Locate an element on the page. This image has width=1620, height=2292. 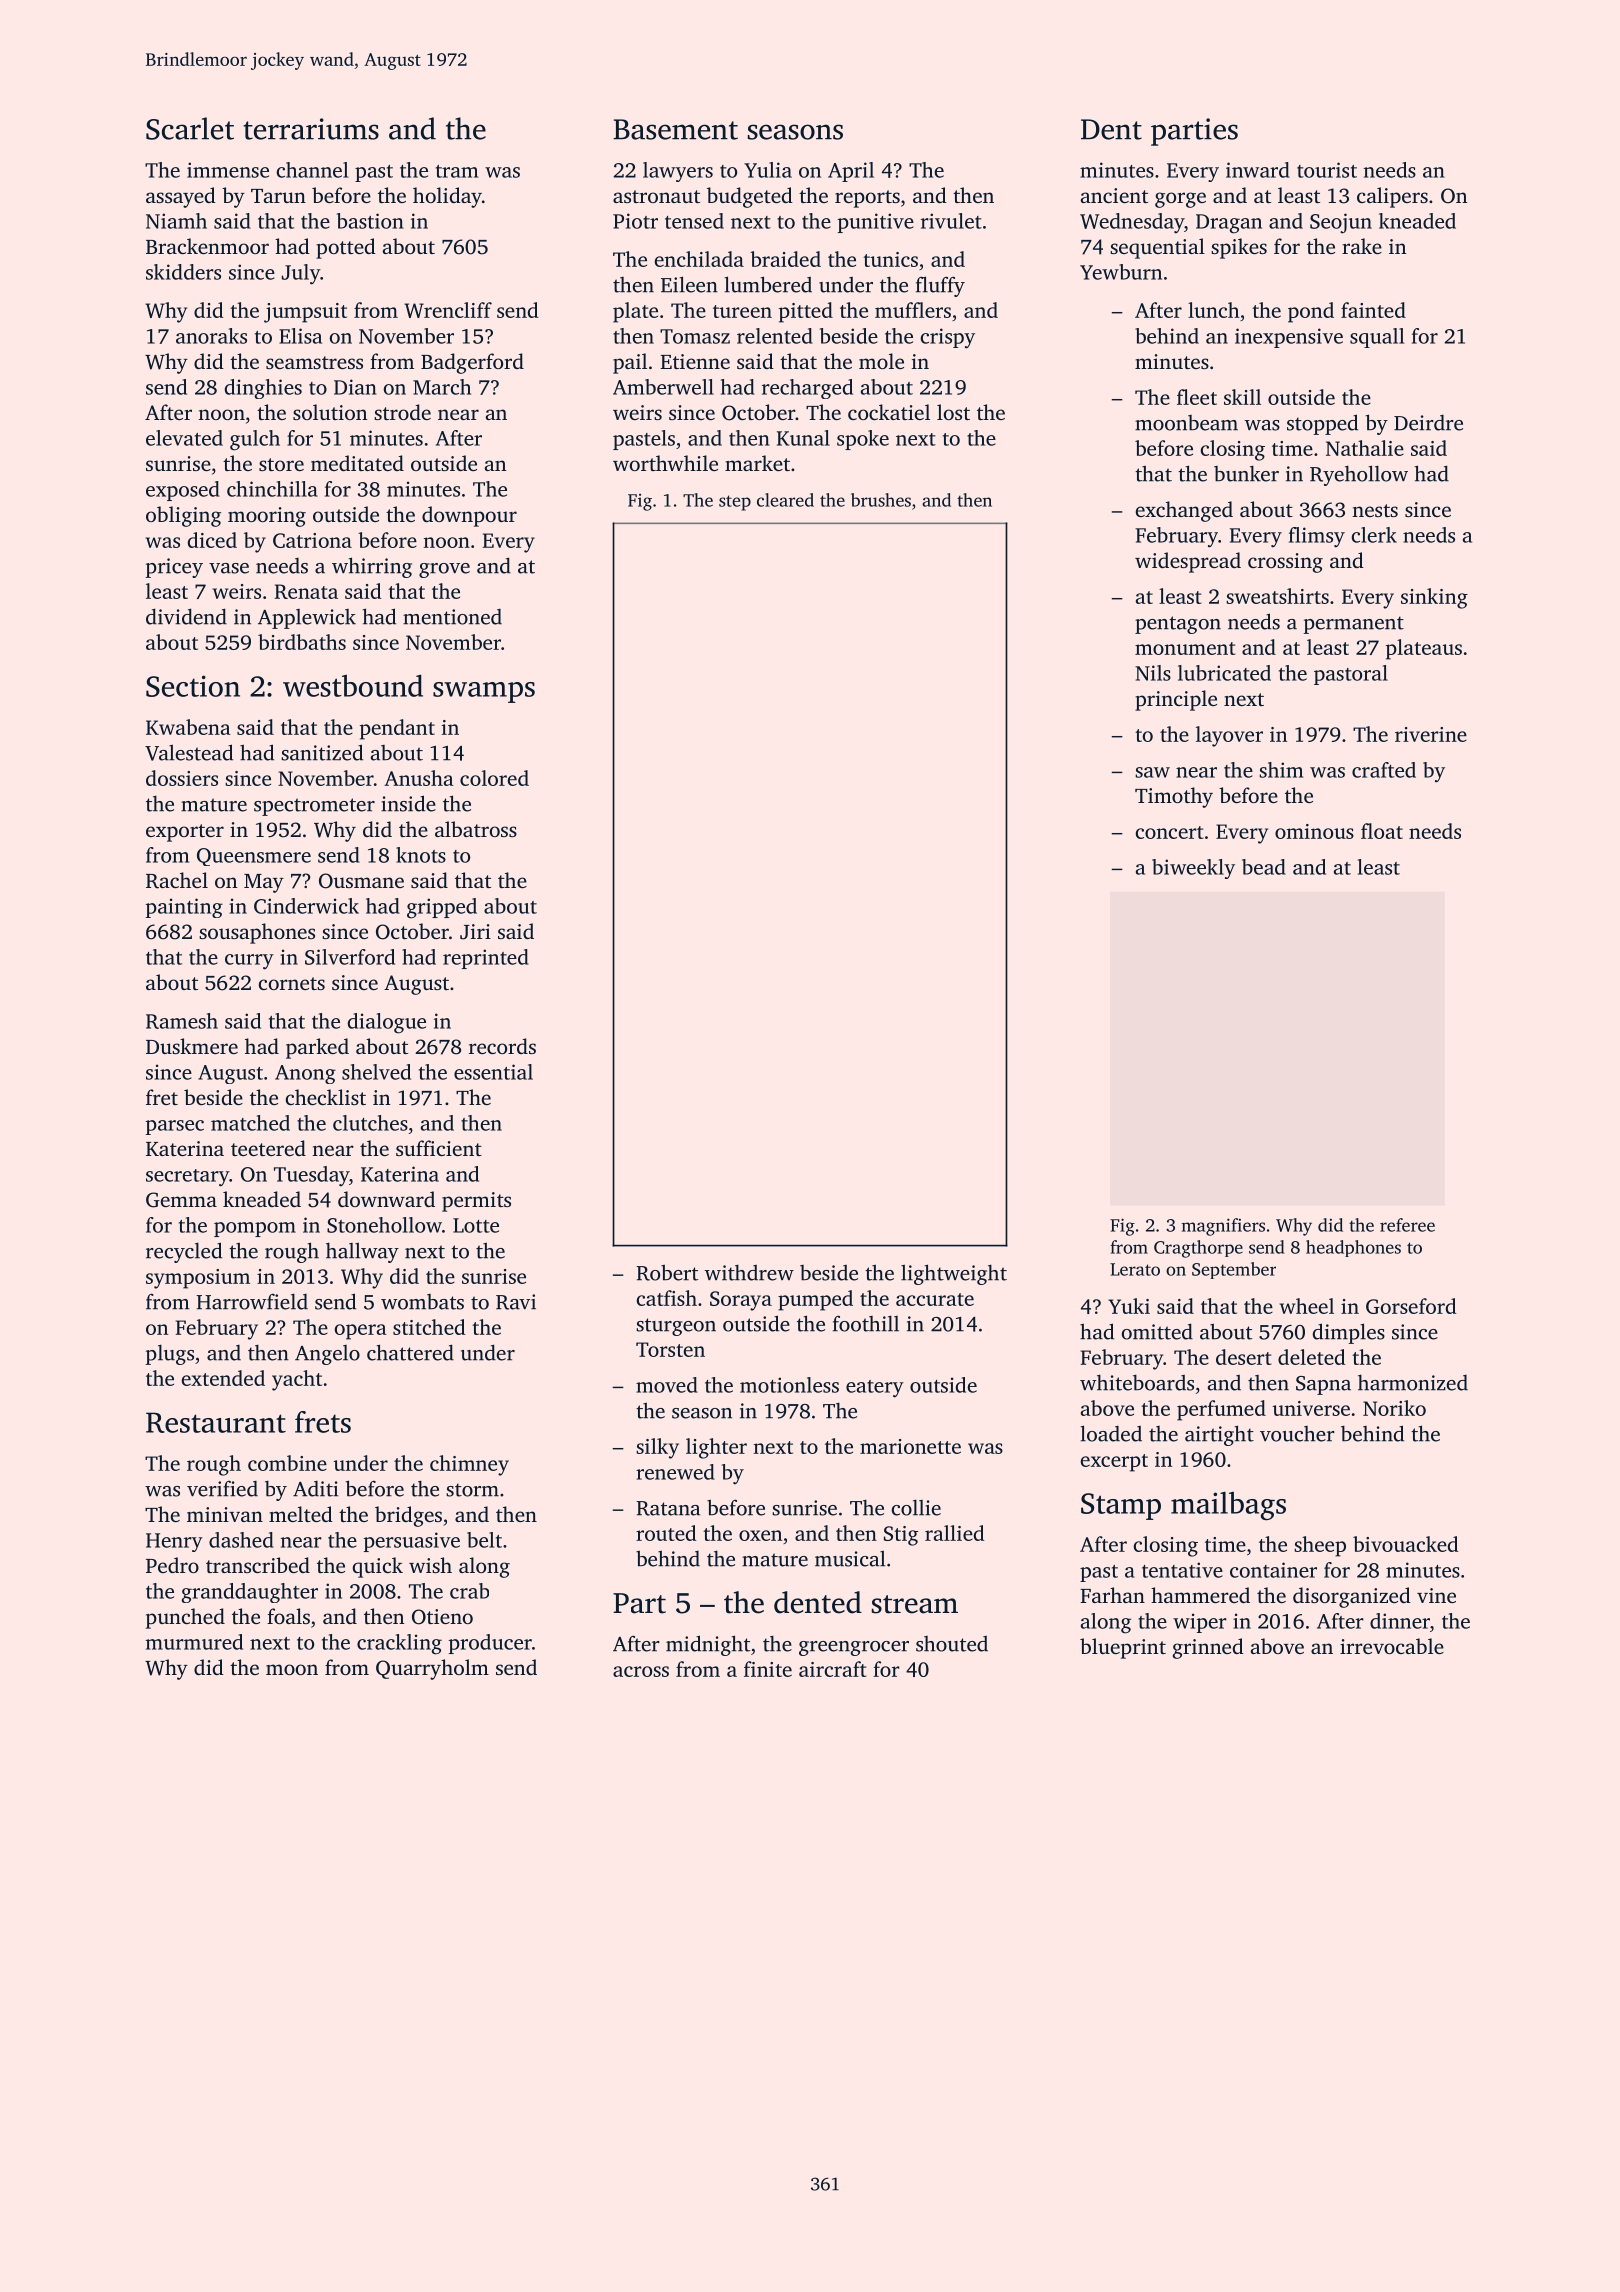
vase is located at coordinates (229, 568).
